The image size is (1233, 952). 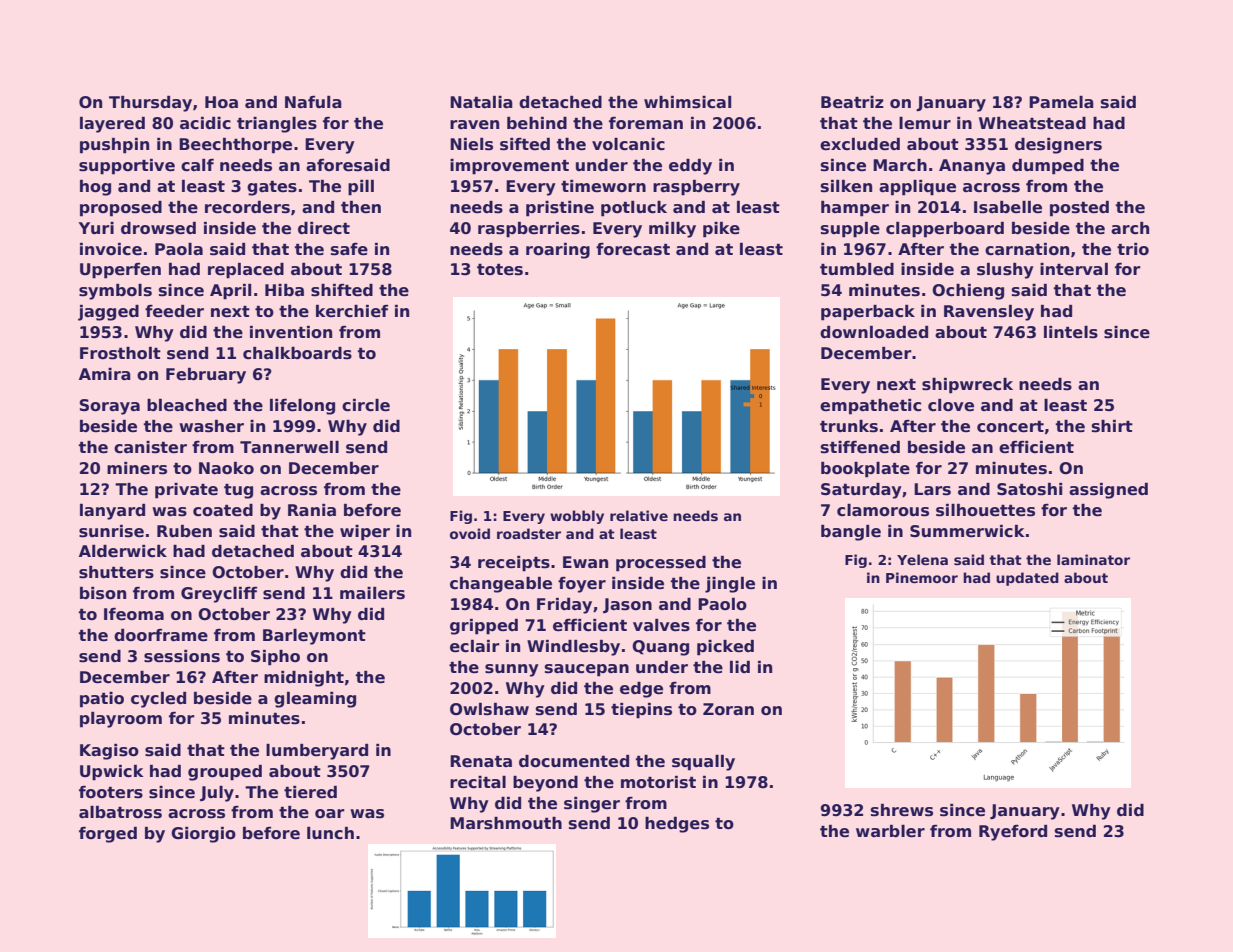 I want to click on shutters, so click(x=116, y=572).
